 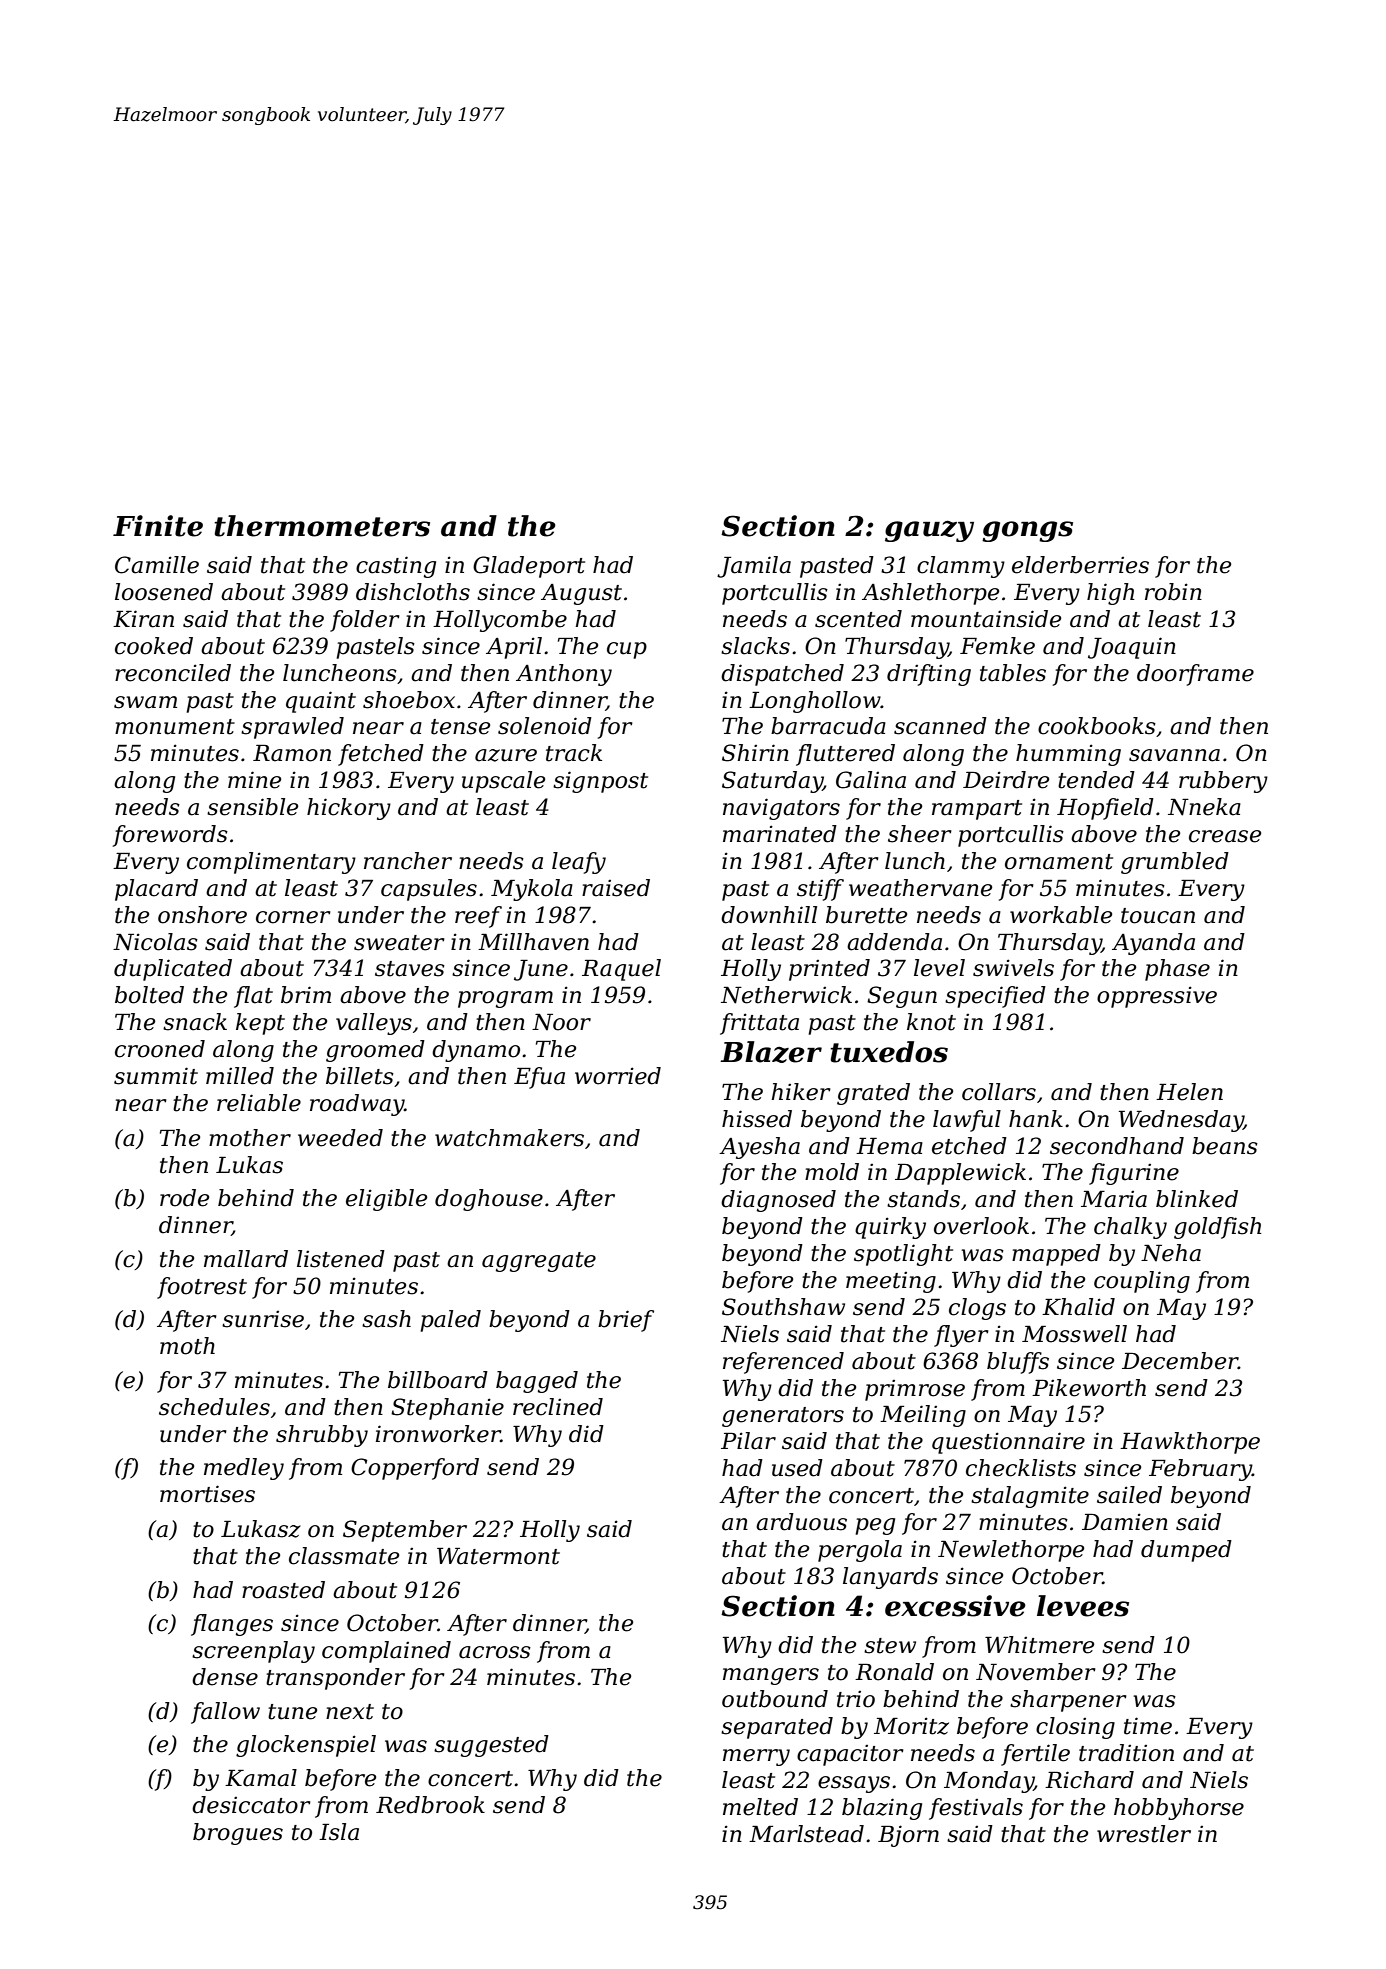 I want to click on time, so click(x=1148, y=1726).
